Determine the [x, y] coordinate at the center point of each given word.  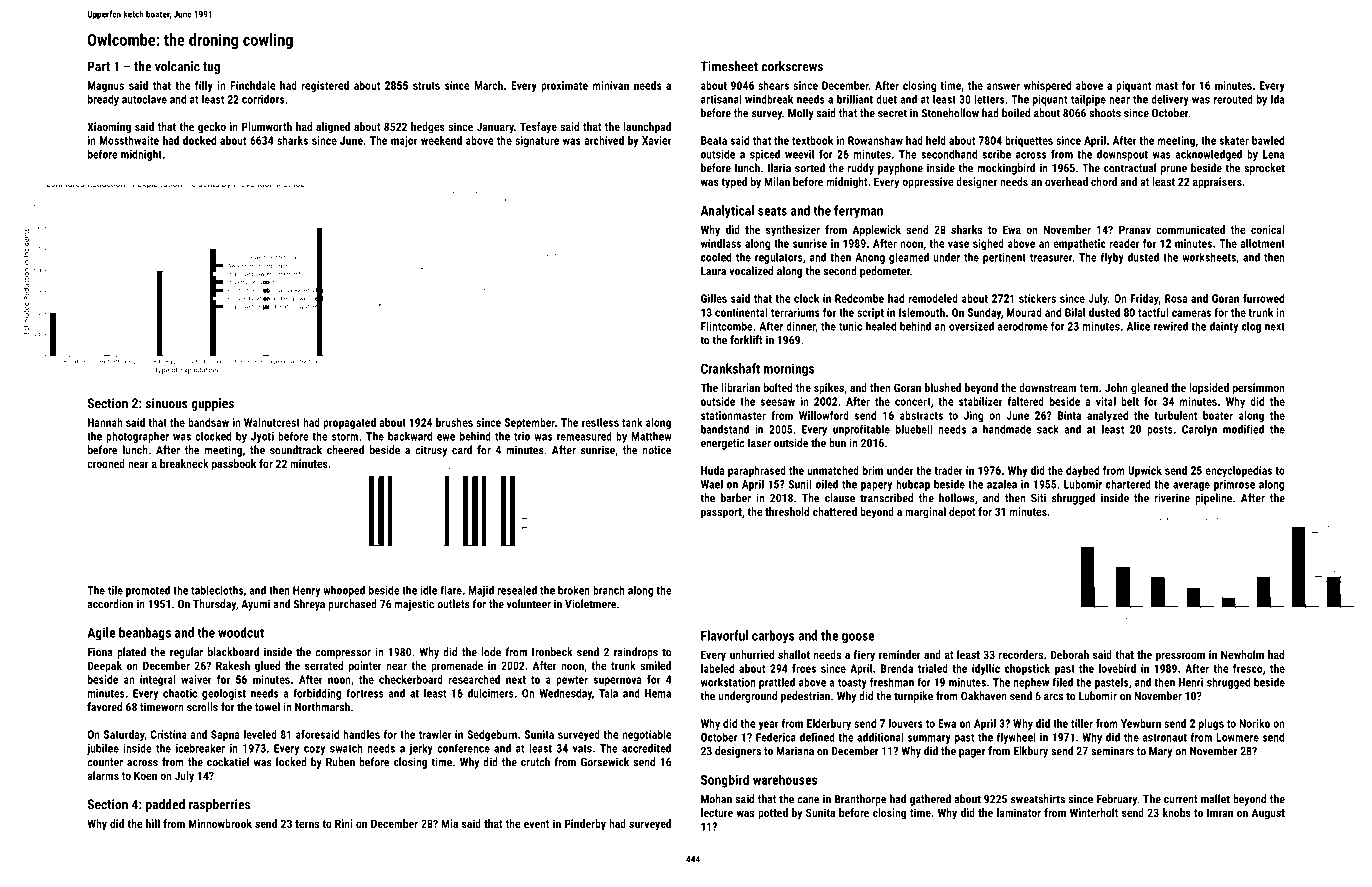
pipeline [1213, 499]
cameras [1191, 313]
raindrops [636, 653]
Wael [712, 484]
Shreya [309, 605]
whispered [1047, 86]
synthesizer [793, 231]
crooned [106, 463]
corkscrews [792, 66]
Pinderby [585, 825]
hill [153, 823]
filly [204, 86]
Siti [1038, 498]
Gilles [714, 298]
